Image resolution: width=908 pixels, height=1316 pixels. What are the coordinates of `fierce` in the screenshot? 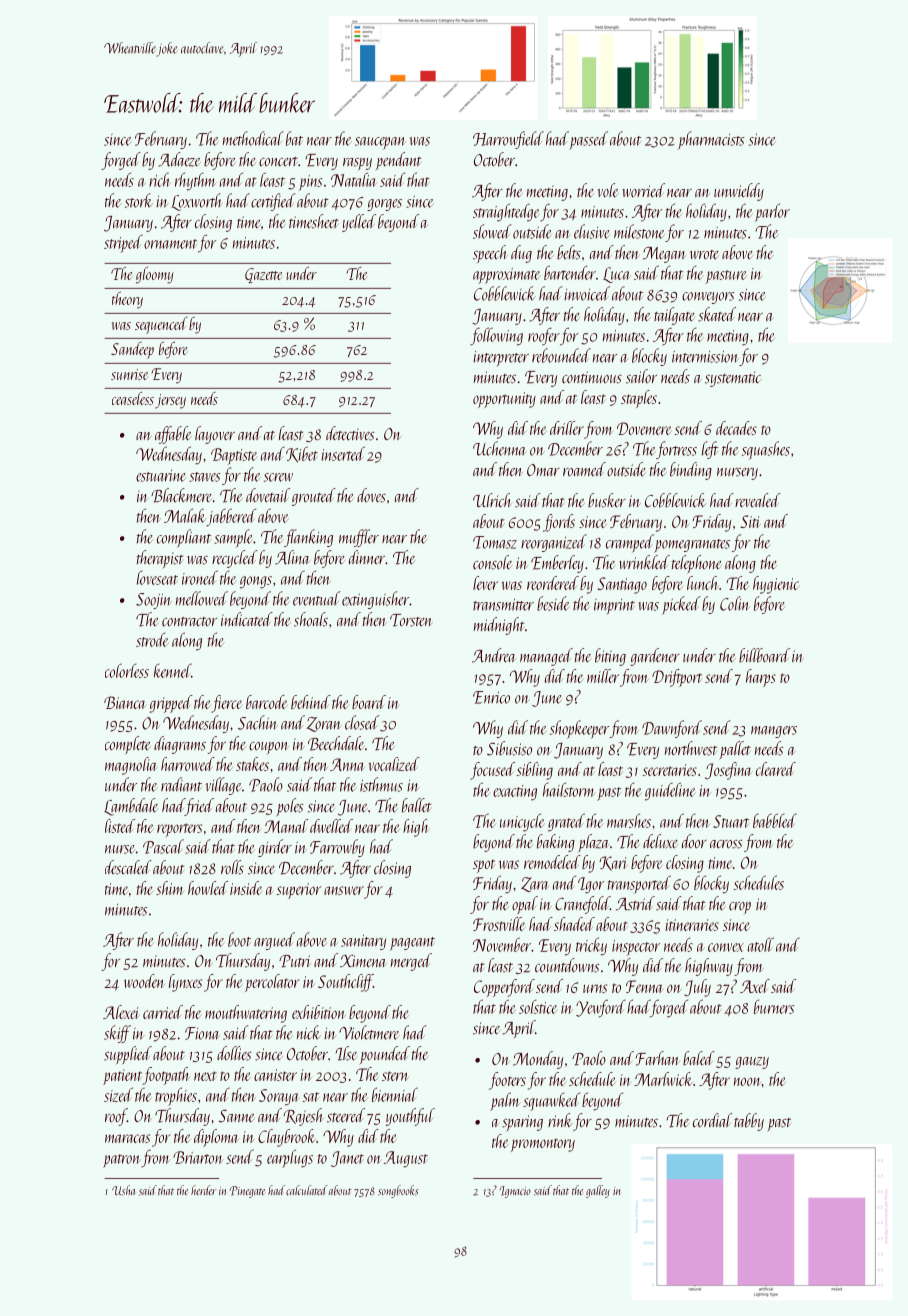 It's located at (226, 704).
